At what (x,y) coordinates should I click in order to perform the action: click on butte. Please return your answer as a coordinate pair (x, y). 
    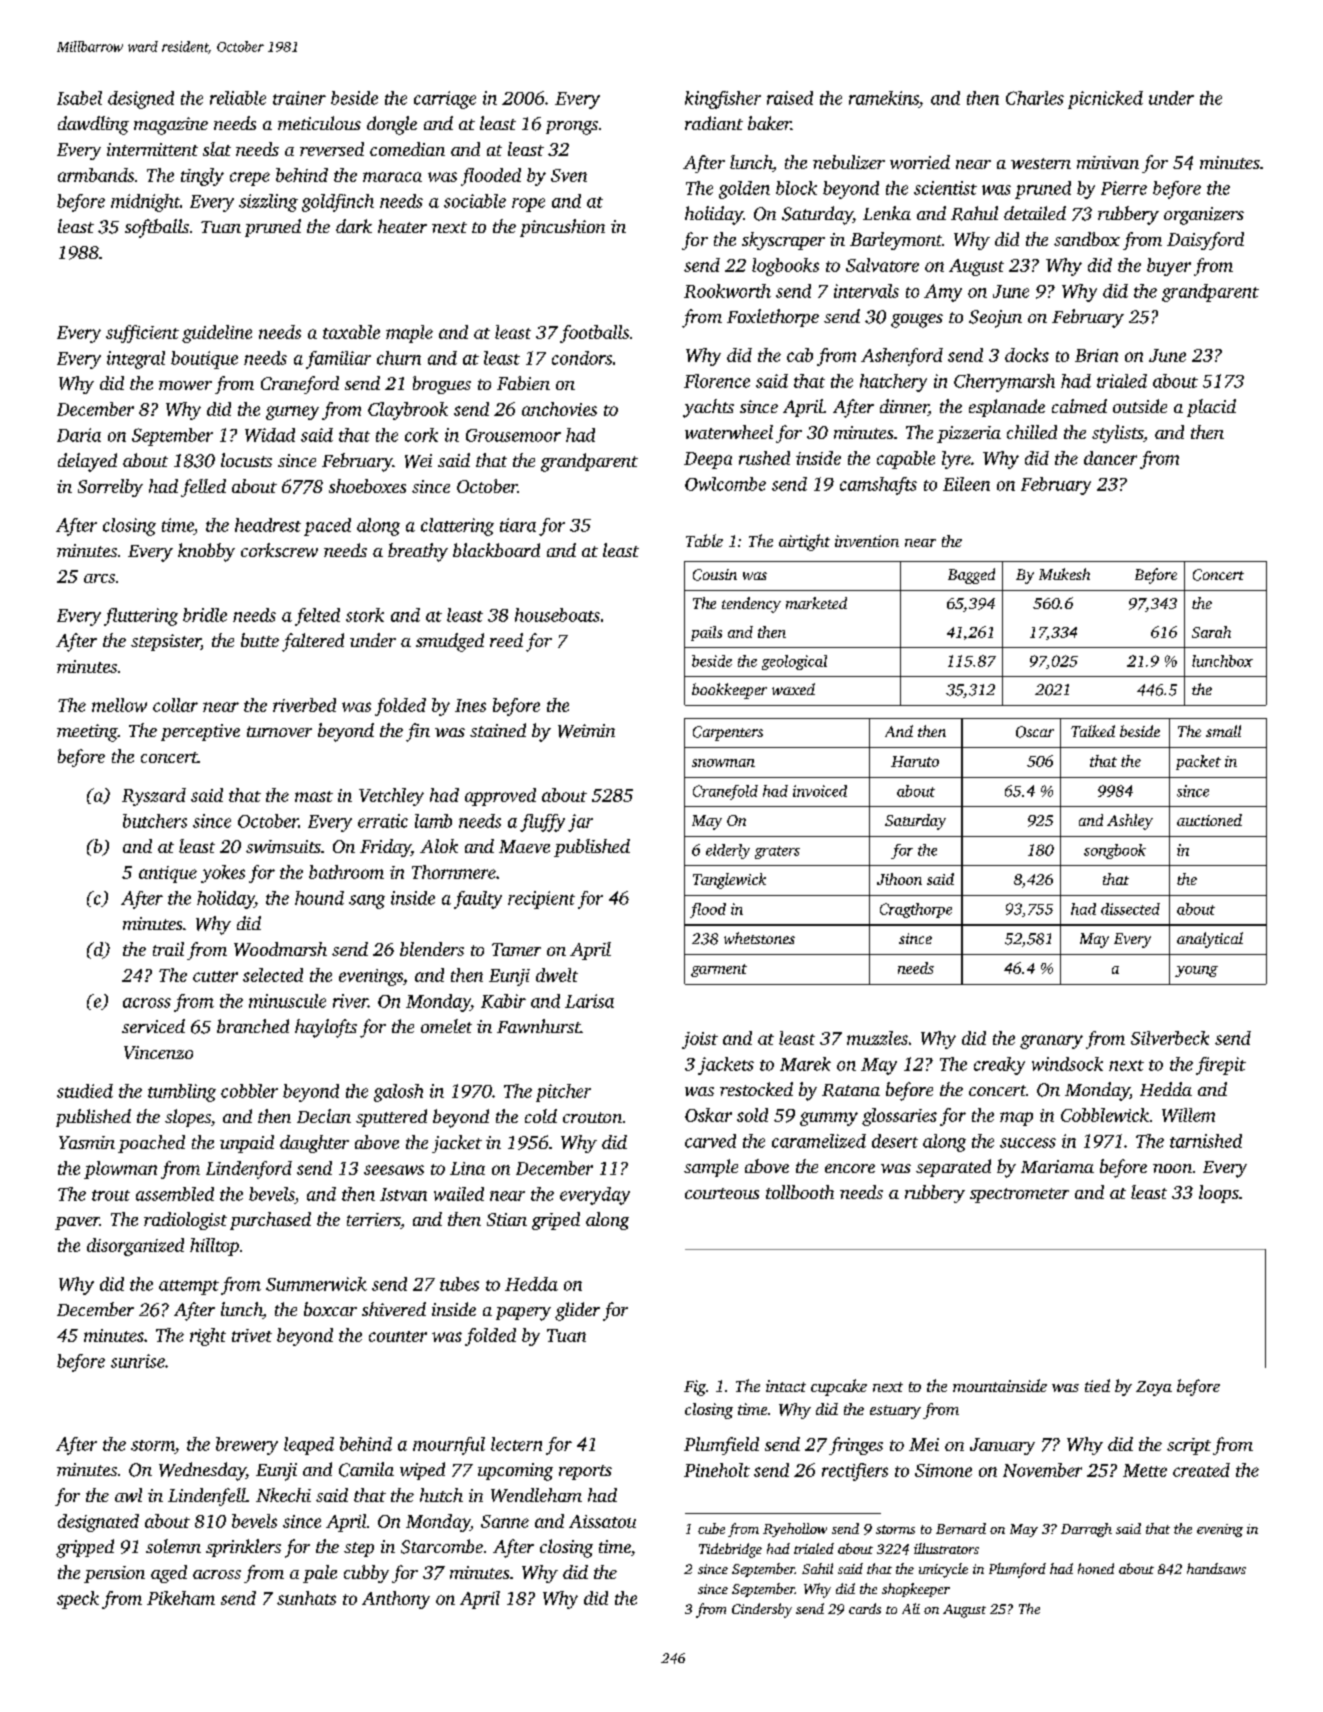
    Looking at the image, I should click on (260, 640).
